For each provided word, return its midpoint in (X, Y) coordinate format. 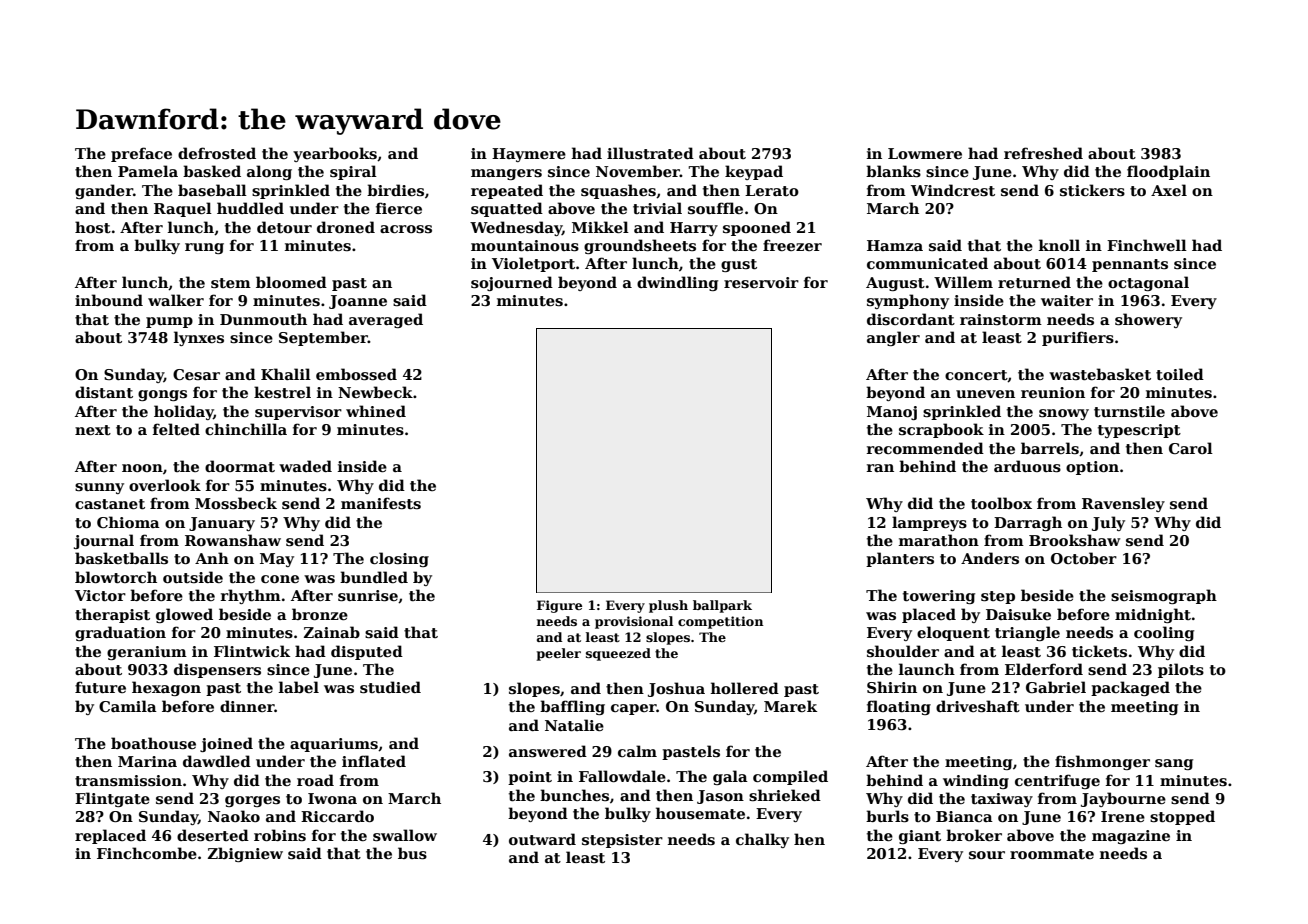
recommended (925, 448)
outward (542, 839)
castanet (110, 504)
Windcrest (953, 190)
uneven (985, 394)
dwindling (677, 283)
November (638, 171)
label (299, 687)
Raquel (183, 209)
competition (721, 622)
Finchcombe (147, 853)
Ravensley (1123, 504)
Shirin (892, 687)
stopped (1182, 817)
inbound (109, 300)
